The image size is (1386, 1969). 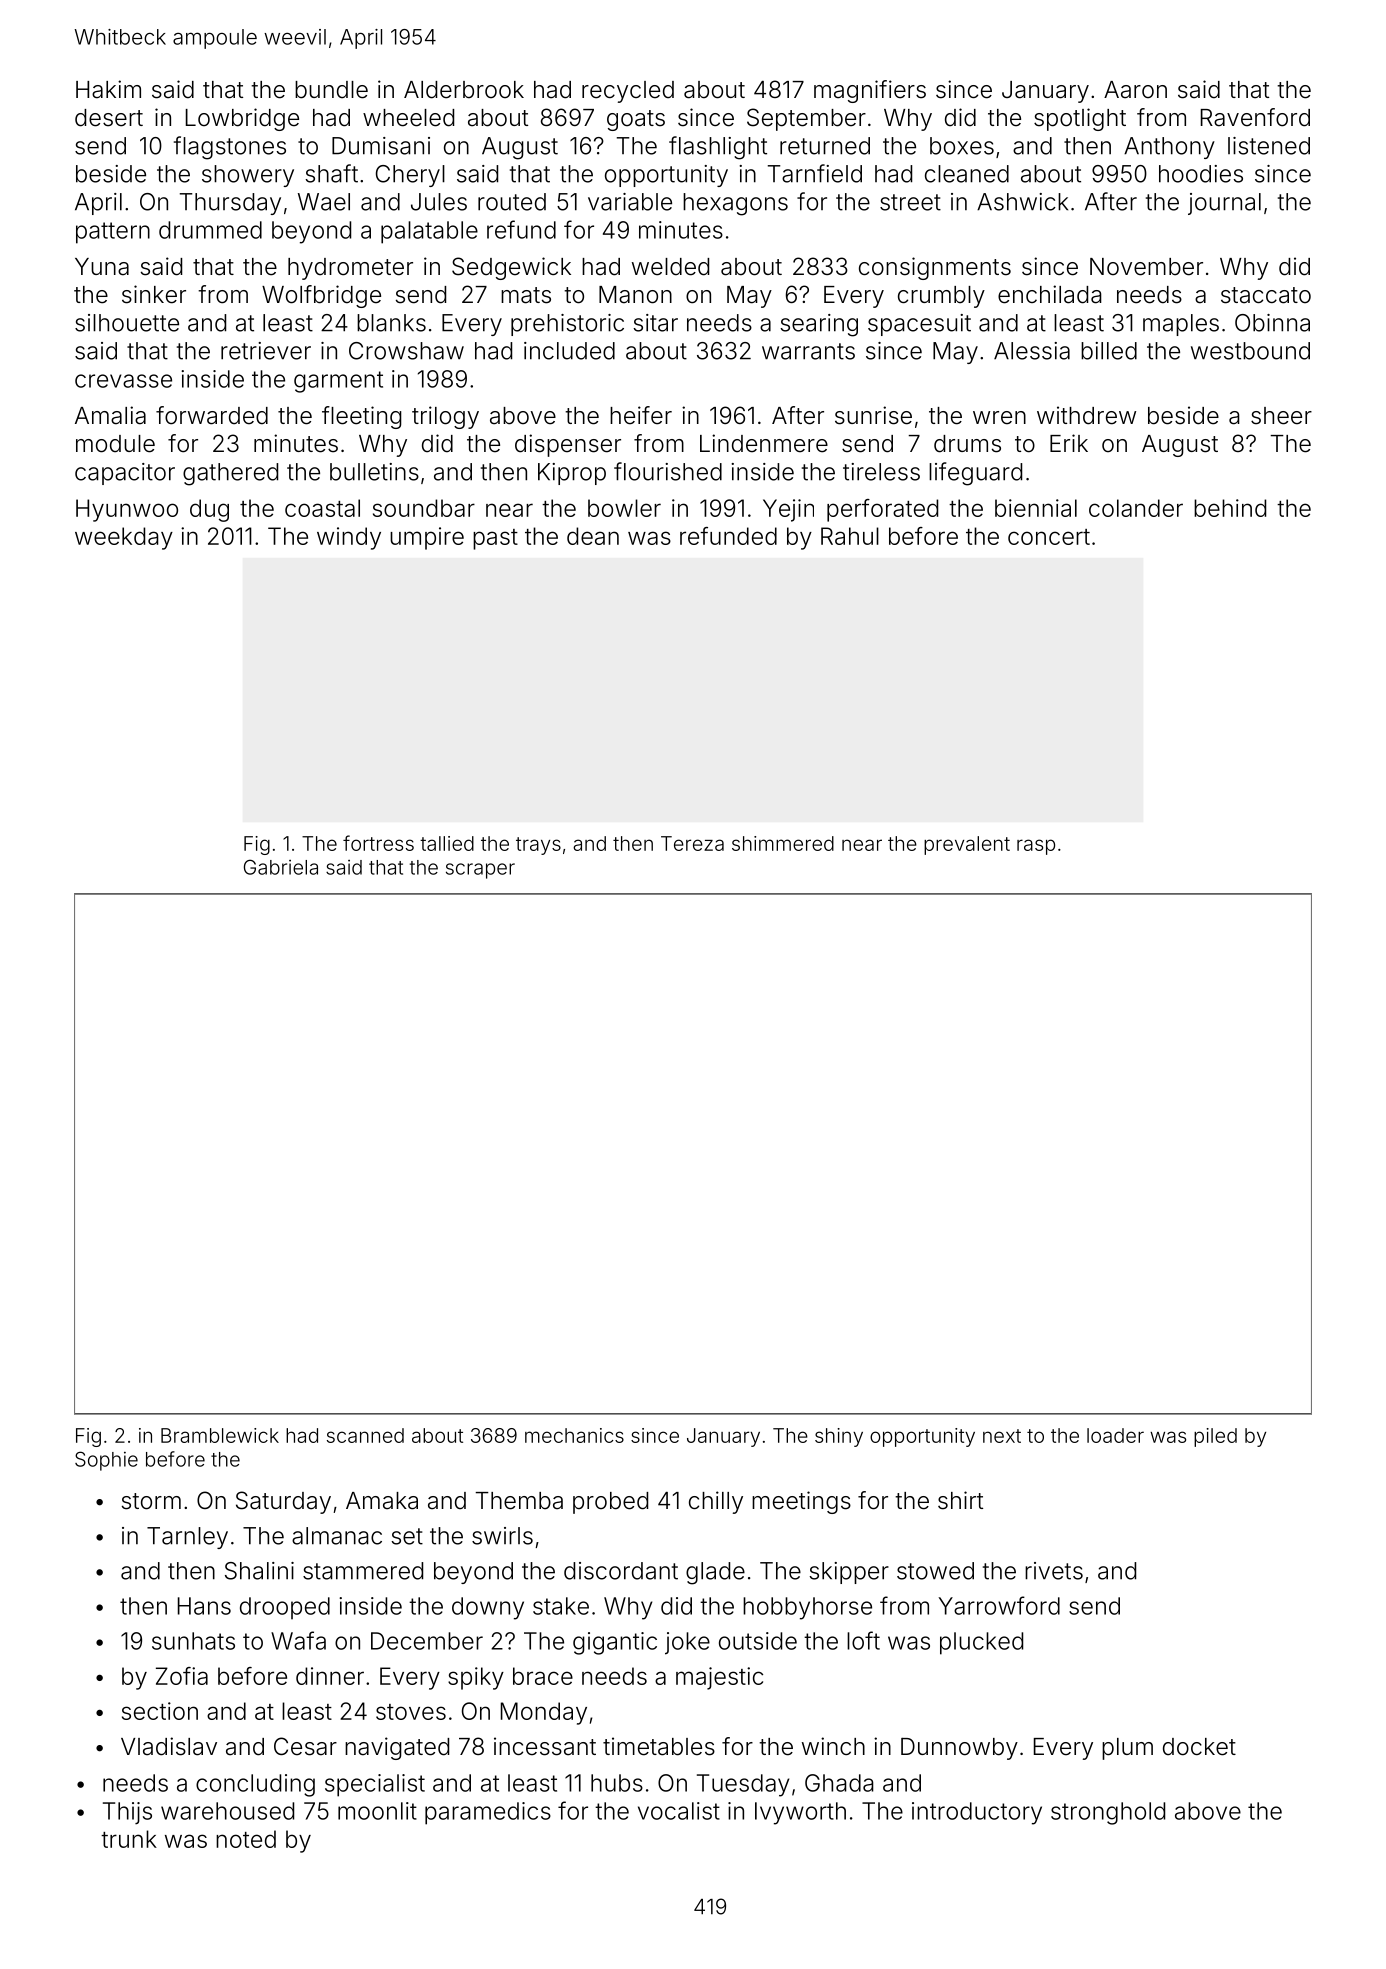 What do you see at coordinates (495, 539) in the screenshot?
I see `past` at bounding box center [495, 539].
